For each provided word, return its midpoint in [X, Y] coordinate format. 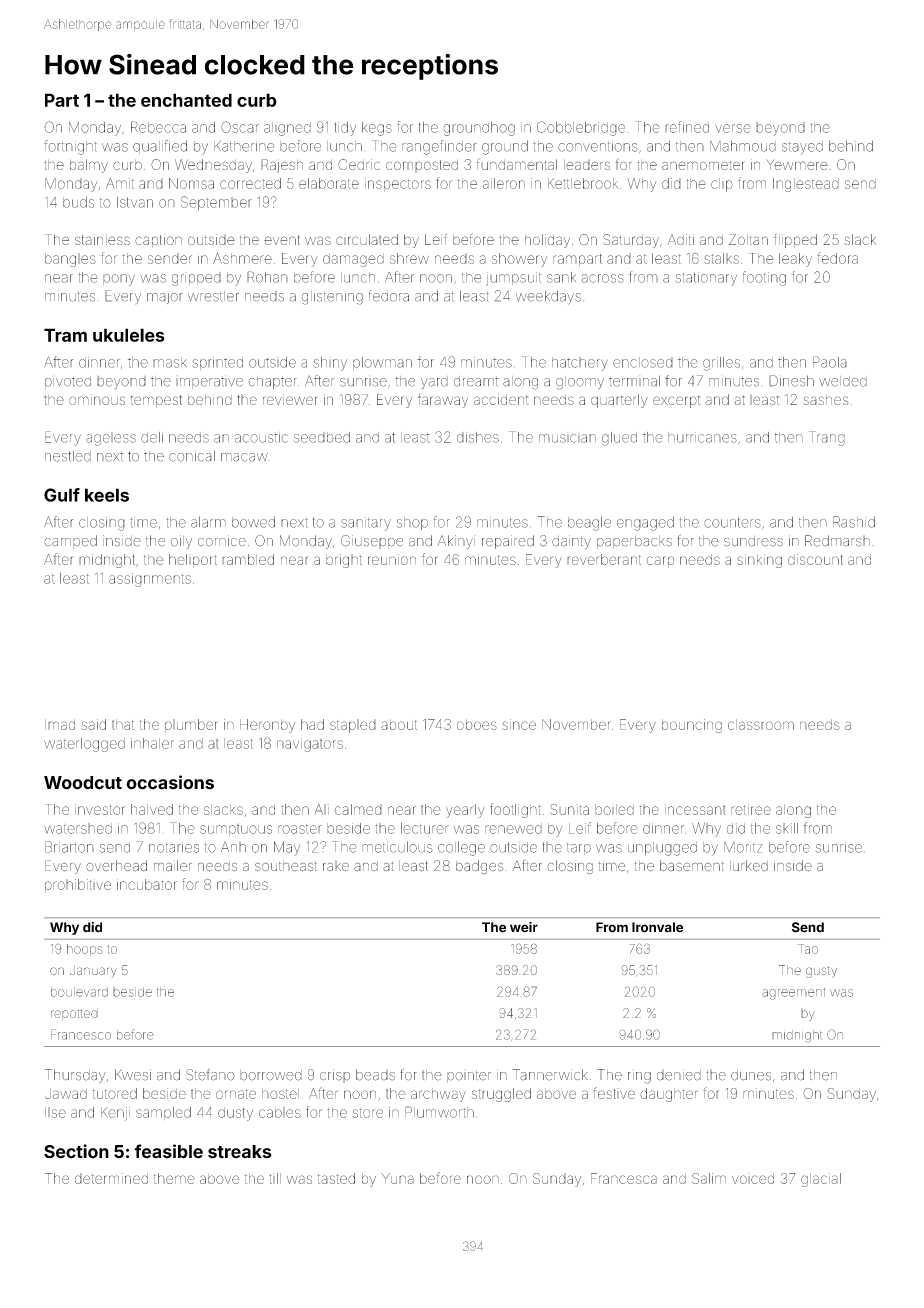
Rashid [854, 522]
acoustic [261, 437]
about [399, 724]
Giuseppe [372, 542]
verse [733, 128]
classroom [761, 724]
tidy [345, 129]
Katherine [244, 146]
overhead [116, 866]
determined [111, 1178]
